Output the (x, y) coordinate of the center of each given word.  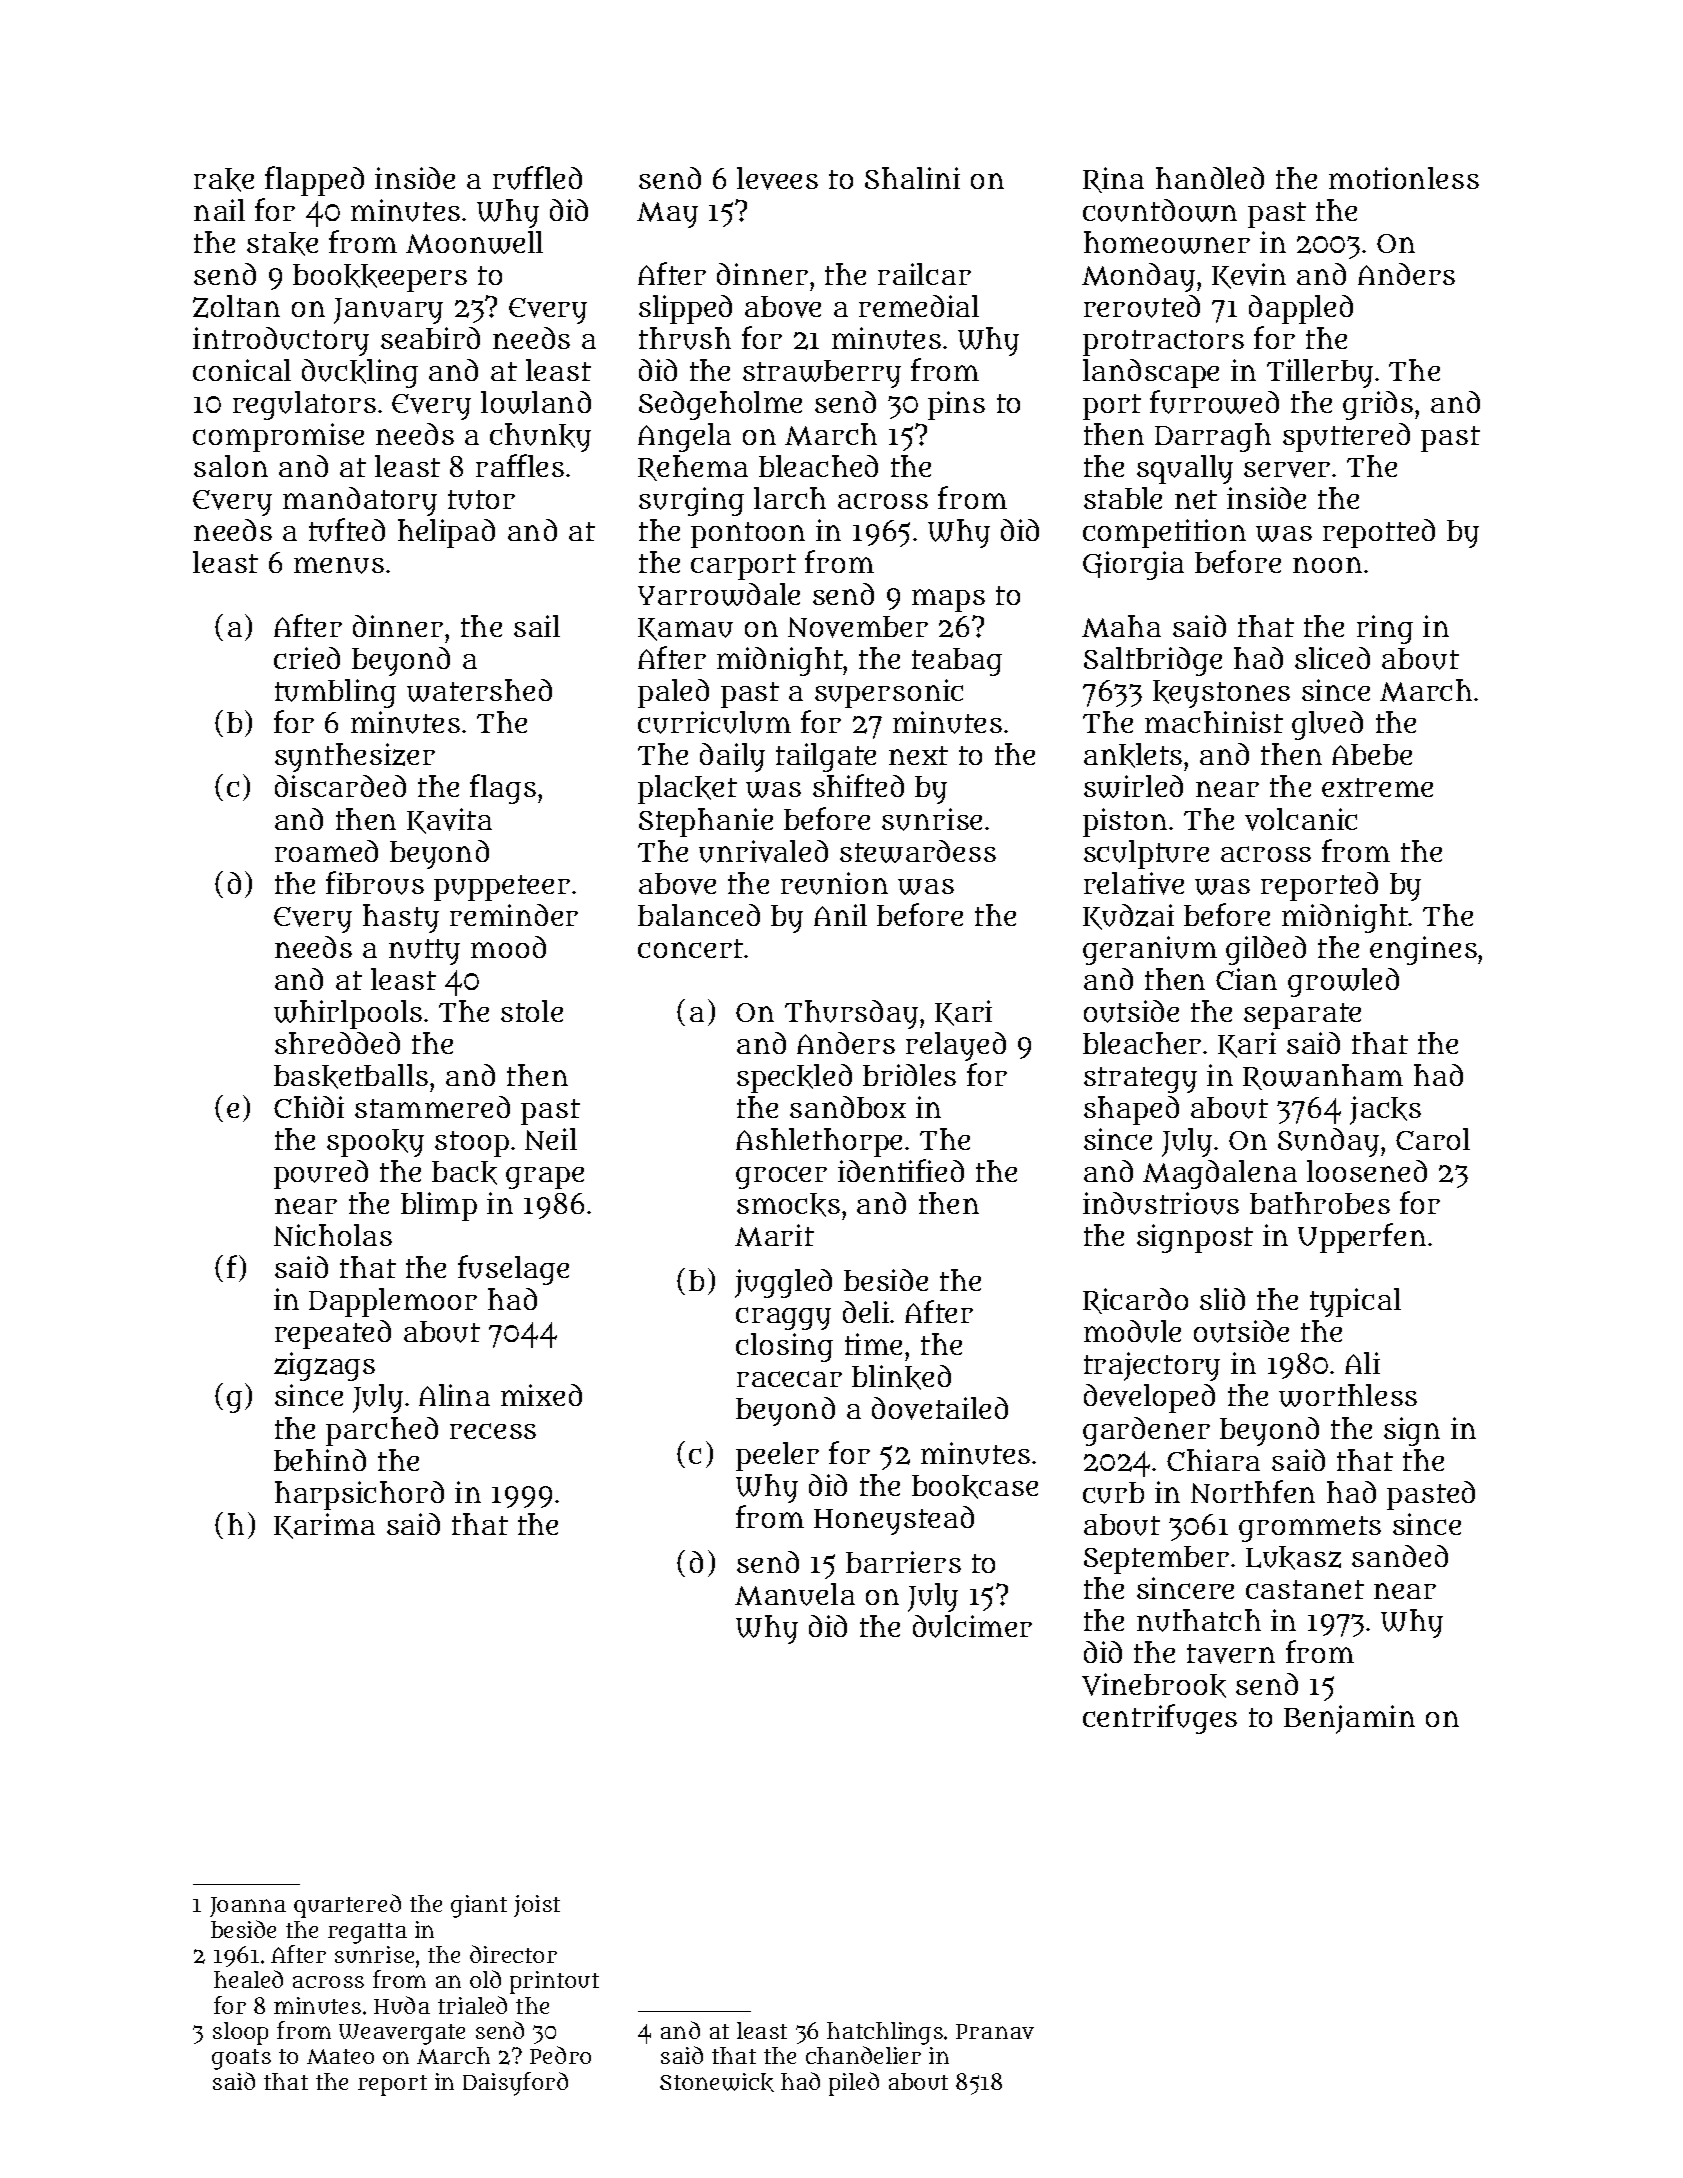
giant (479, 1906)
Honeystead (894, 1520)
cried (307, 658)
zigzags (324, 1366)
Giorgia (1133, 565)
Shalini (912, 178)
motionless (1404, 178)
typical (1355, 1302)
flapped (314, 181)
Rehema (693, 468)
